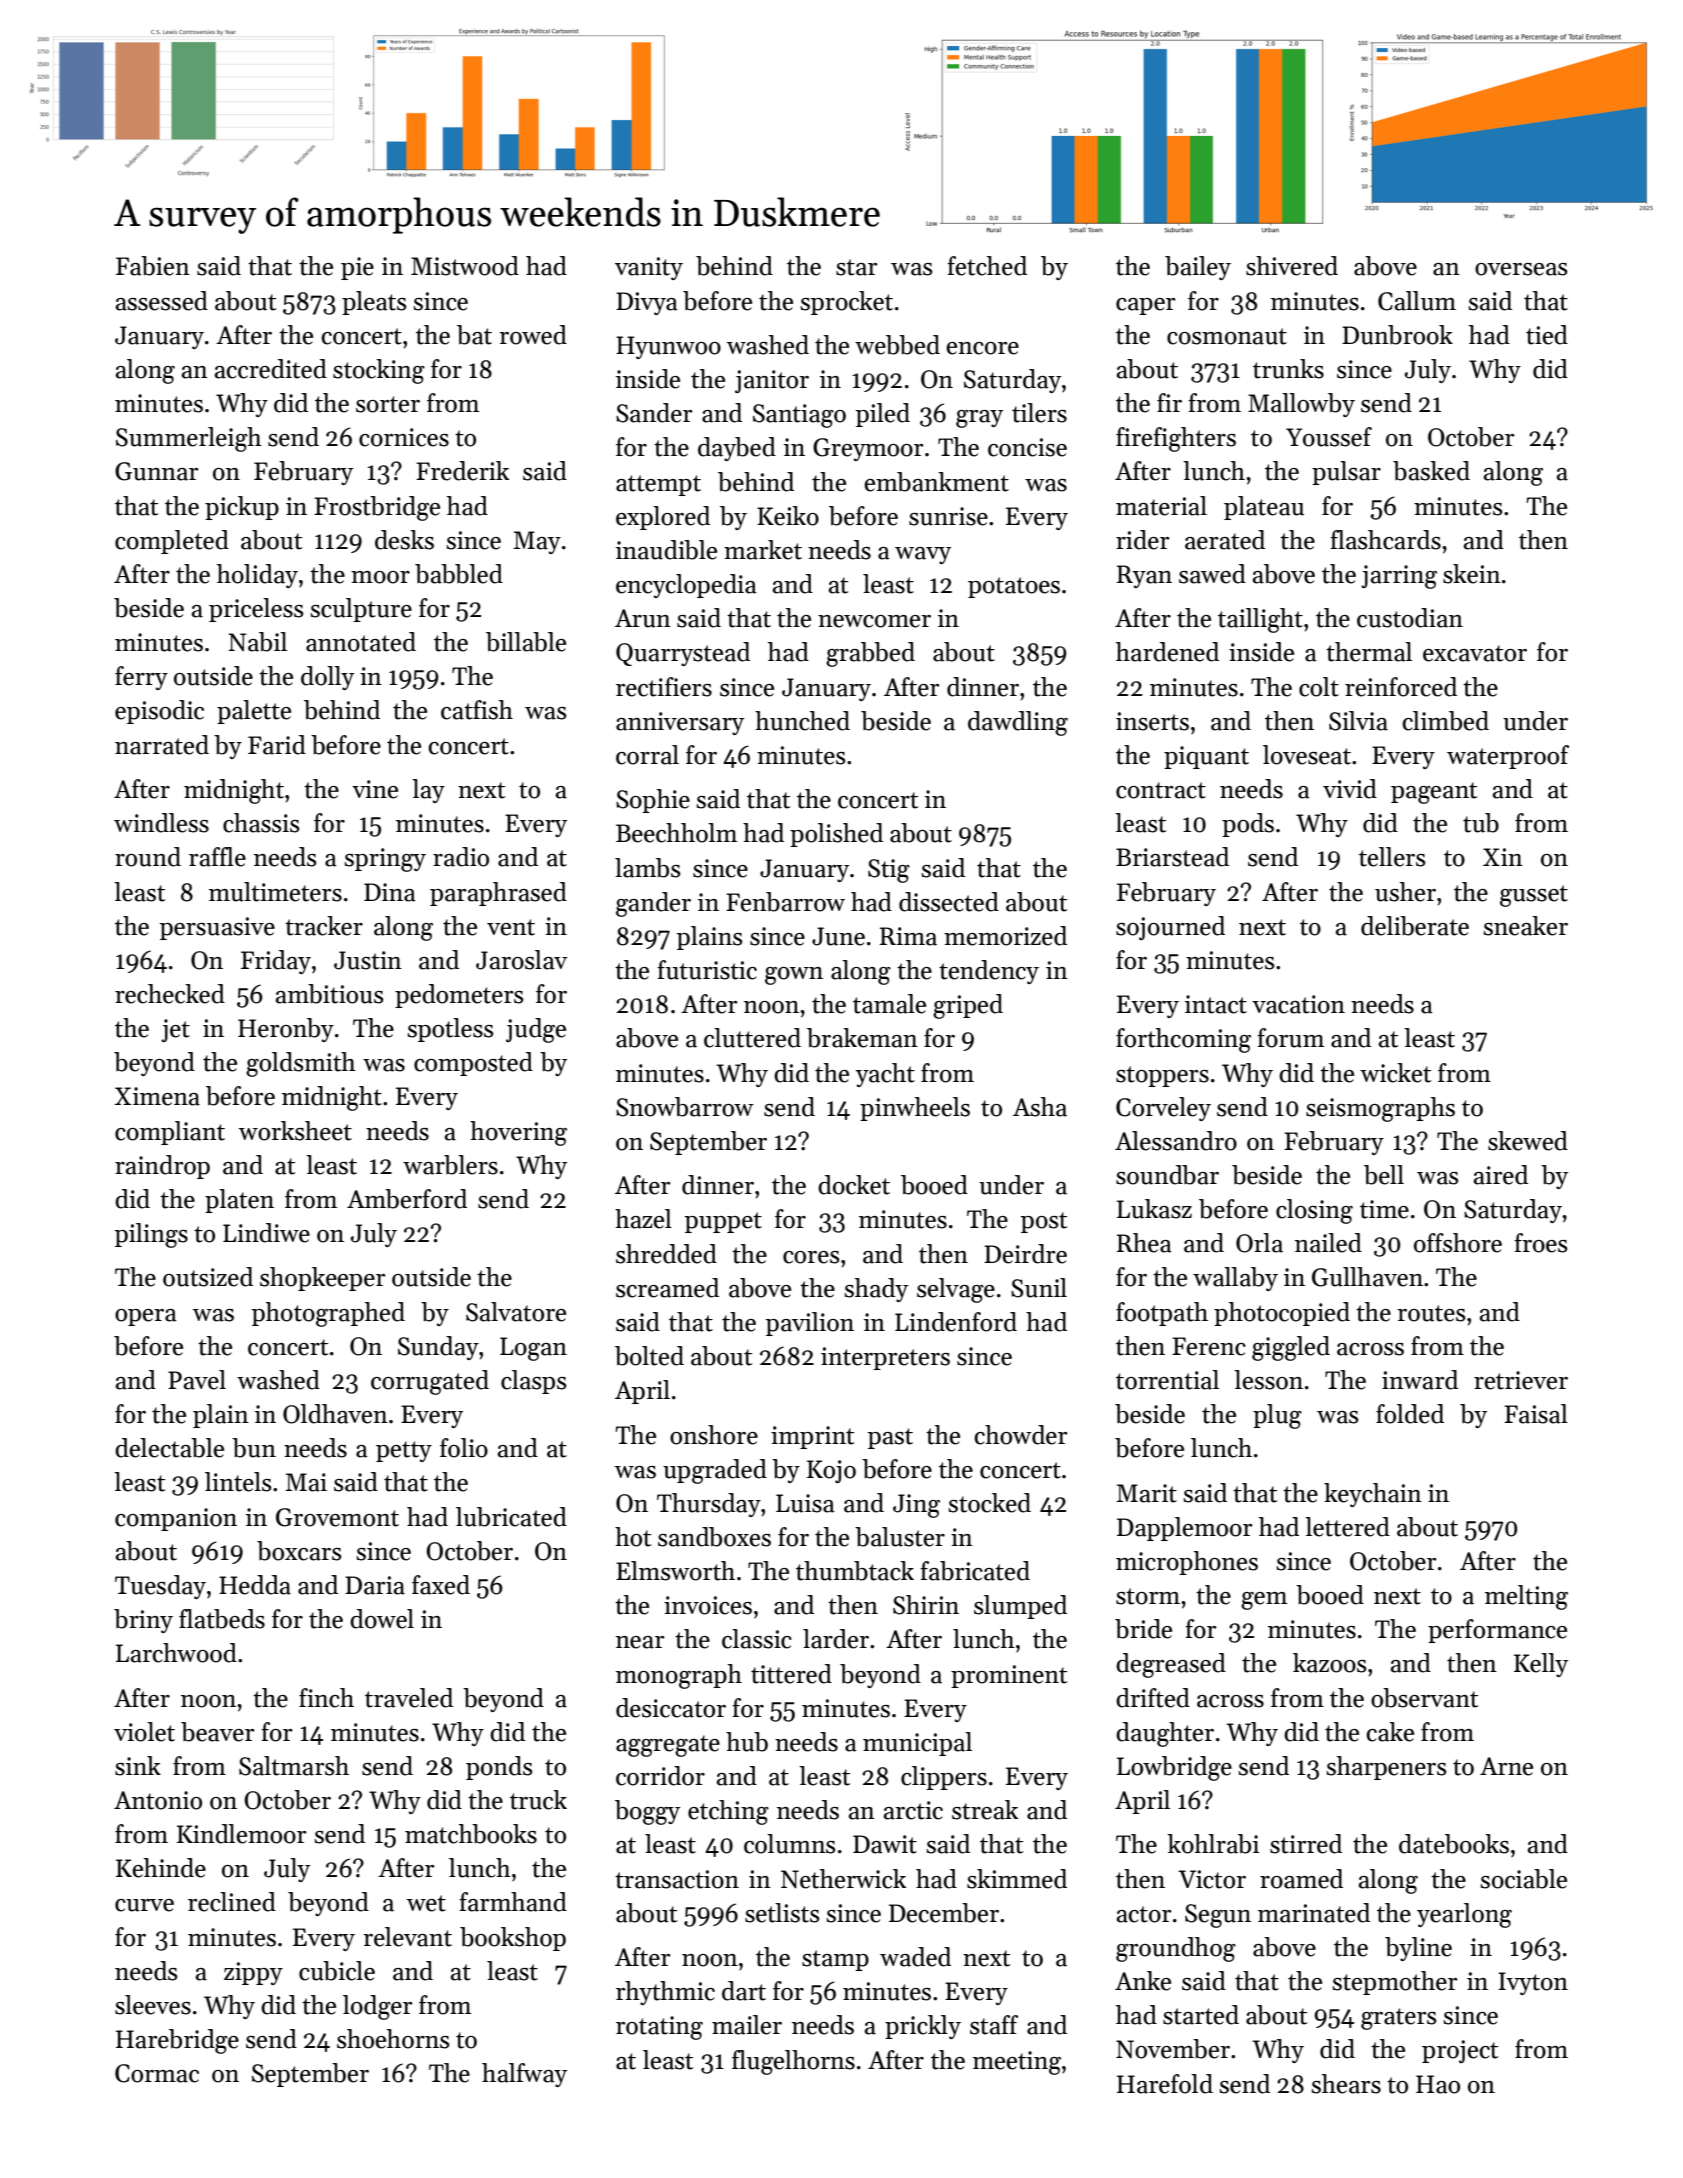  What do you see at coordinates (1395, 1073) in the page?
I see `wicket` at bounding box center [1395, 1073].
